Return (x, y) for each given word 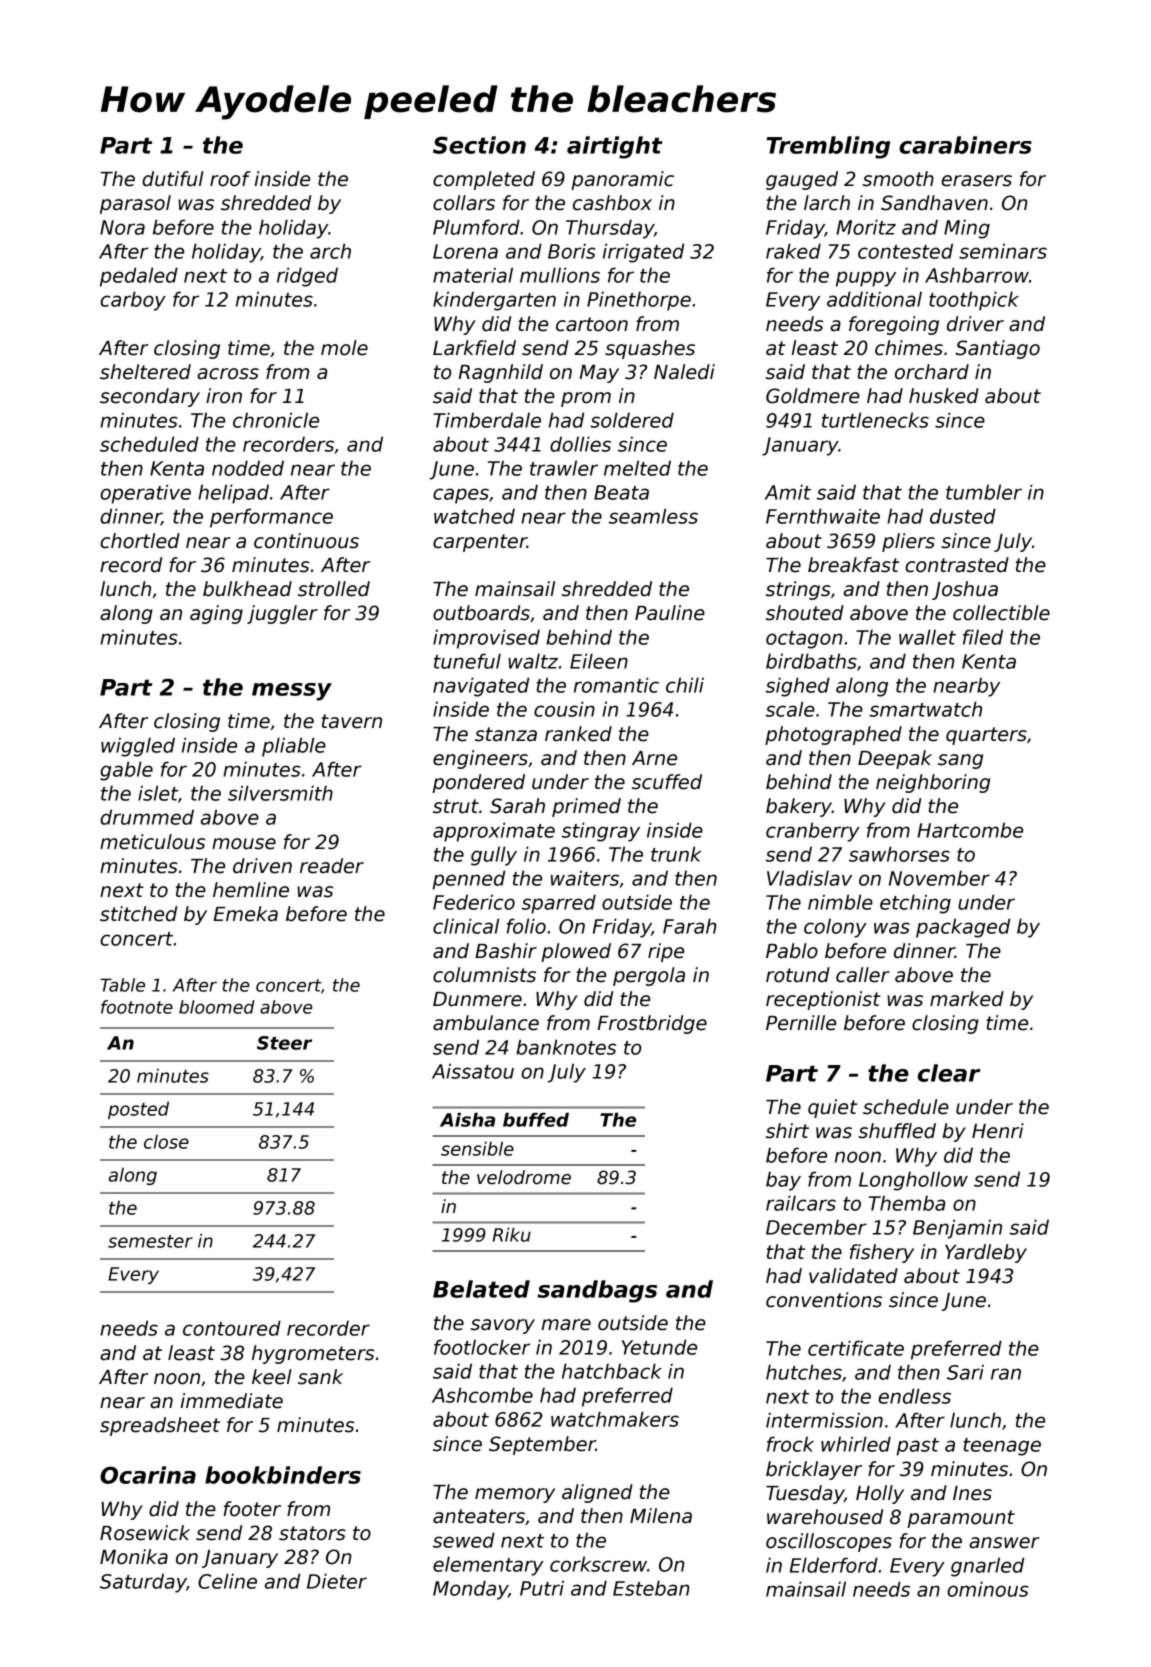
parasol (135, 204)
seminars (1003, 251)
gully (494, 856)
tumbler (984, 492)
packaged (963, 928)
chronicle (276, 420)
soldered (632, 420)
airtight (615, 147)
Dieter (337, 1581)
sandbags (597, 1291)
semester (150, 1241)
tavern (352, 721)
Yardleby (986, 1253)
